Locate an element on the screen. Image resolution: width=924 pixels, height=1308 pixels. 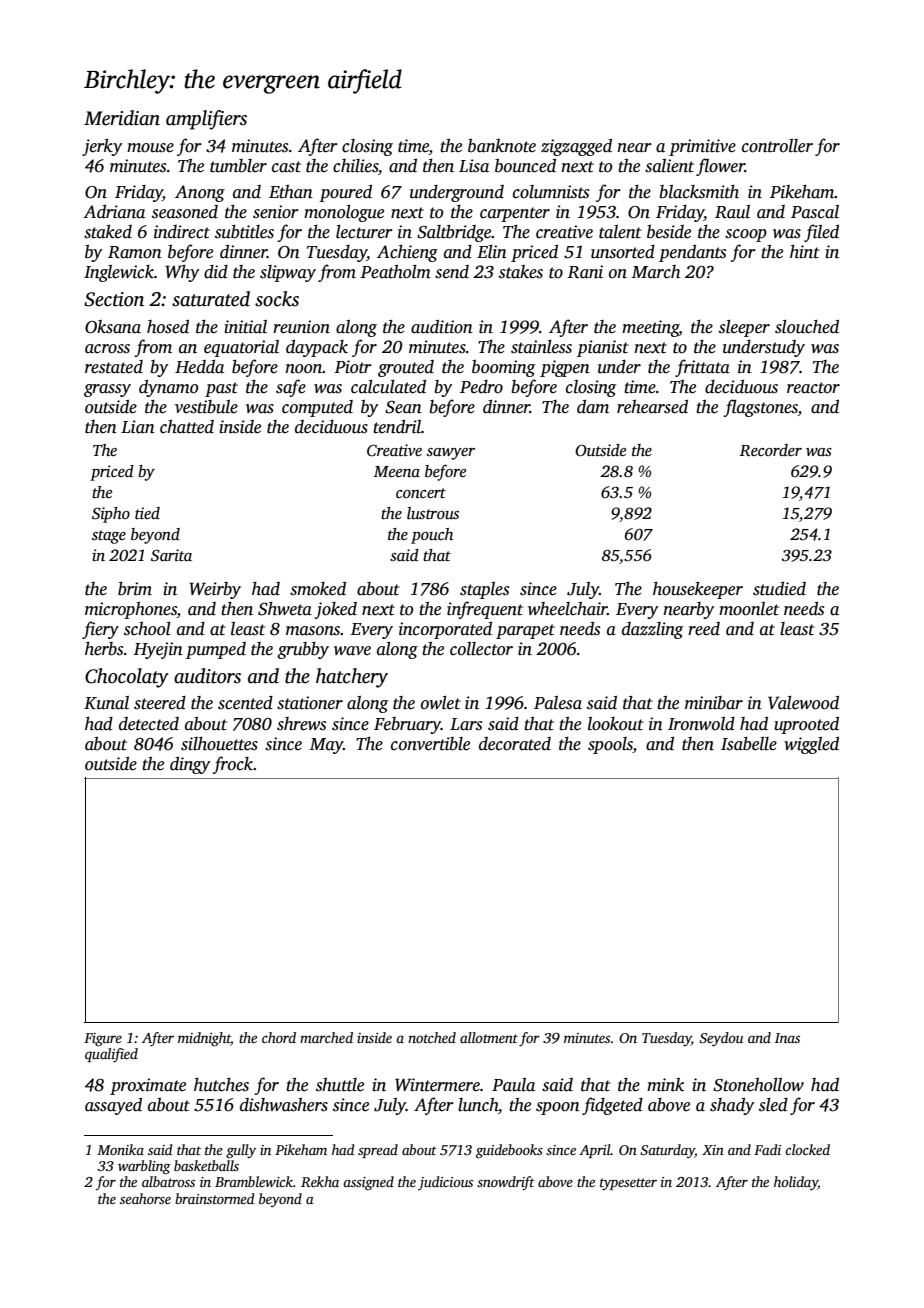
qualified is located at coordinates (111, 1055).
